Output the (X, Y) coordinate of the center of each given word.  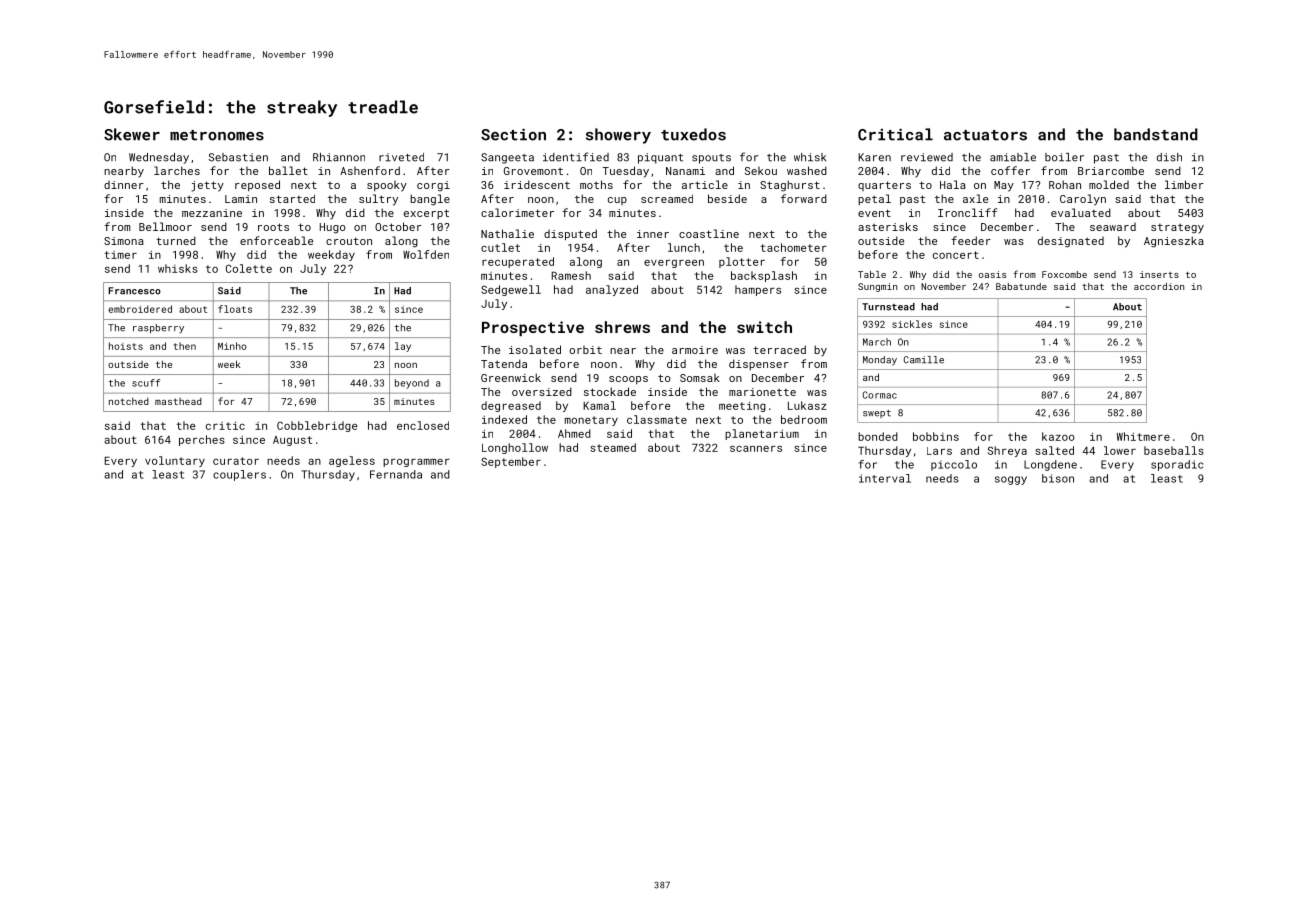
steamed (613, 447)
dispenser (759, 364)
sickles (912, 324)
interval (885, 478)
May (1004, 186)
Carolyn (1083, 200)
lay (403, 347)
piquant (660, 158)
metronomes (217, 135)
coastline (709, 233)
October (398, 226)
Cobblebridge (317, 426)
